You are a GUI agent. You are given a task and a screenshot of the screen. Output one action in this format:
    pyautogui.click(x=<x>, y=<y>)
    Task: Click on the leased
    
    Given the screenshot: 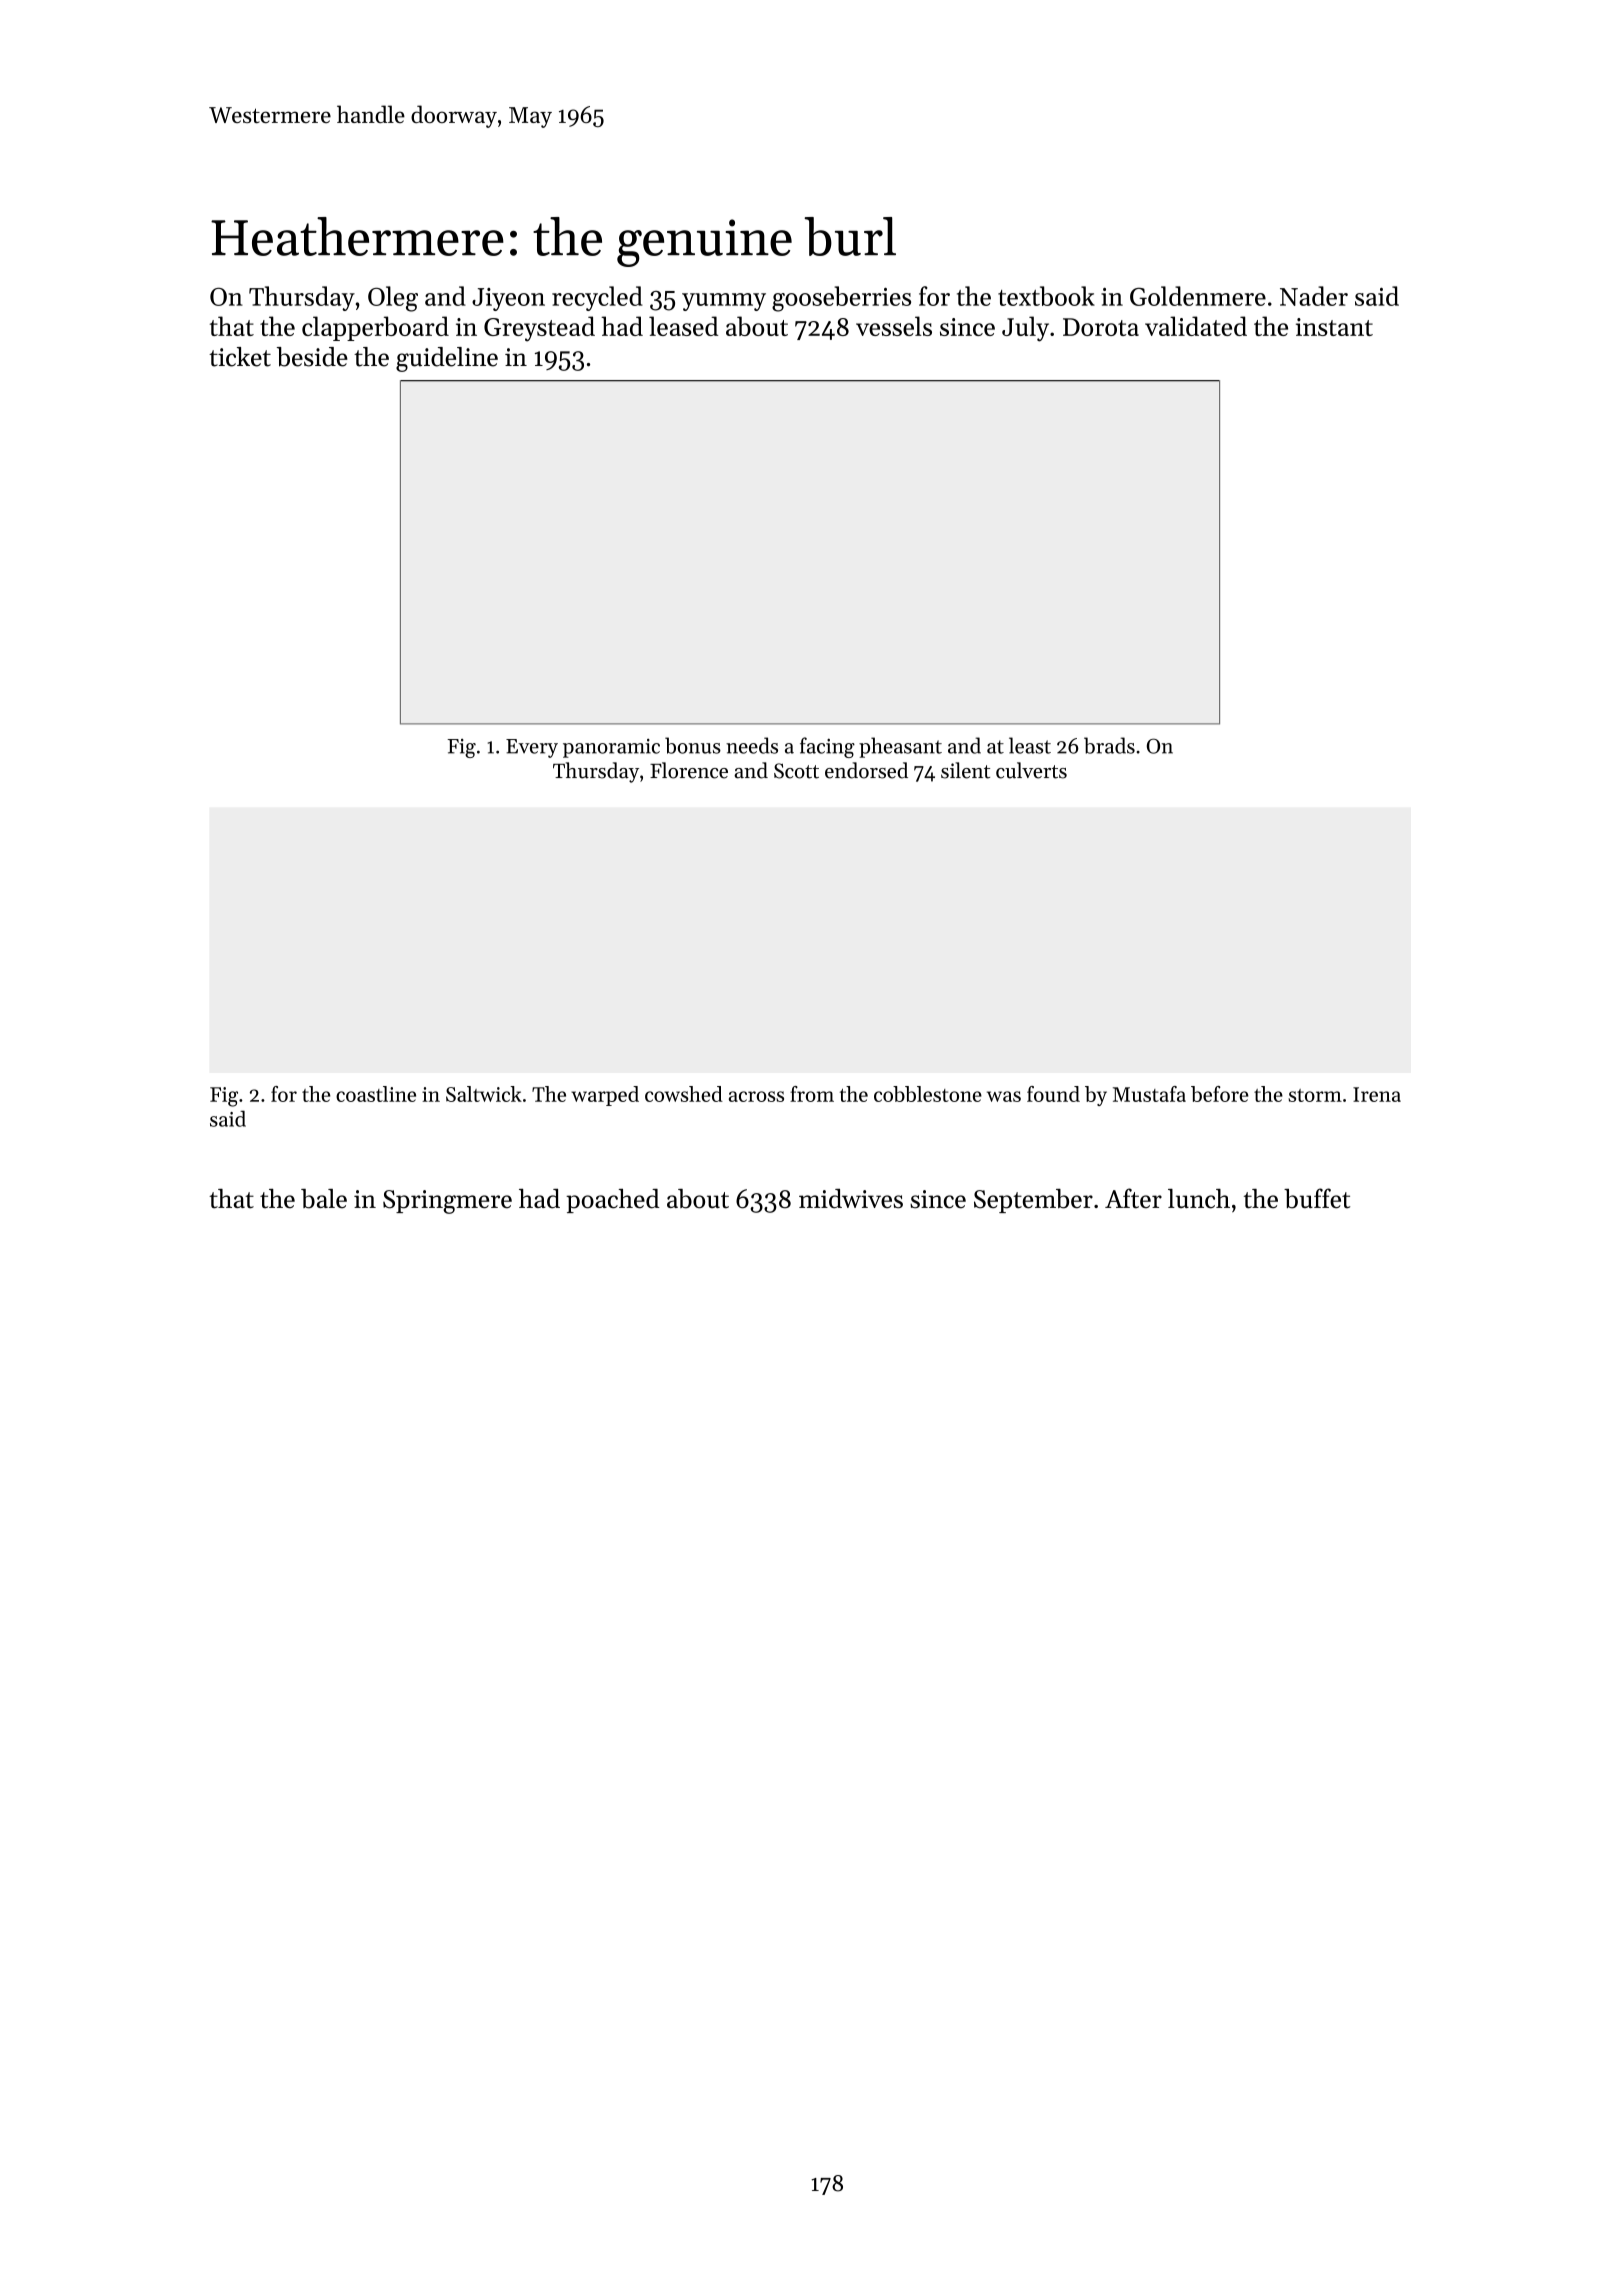 What is the action you would take?
    pyautogui.click(x=683, y=326)
